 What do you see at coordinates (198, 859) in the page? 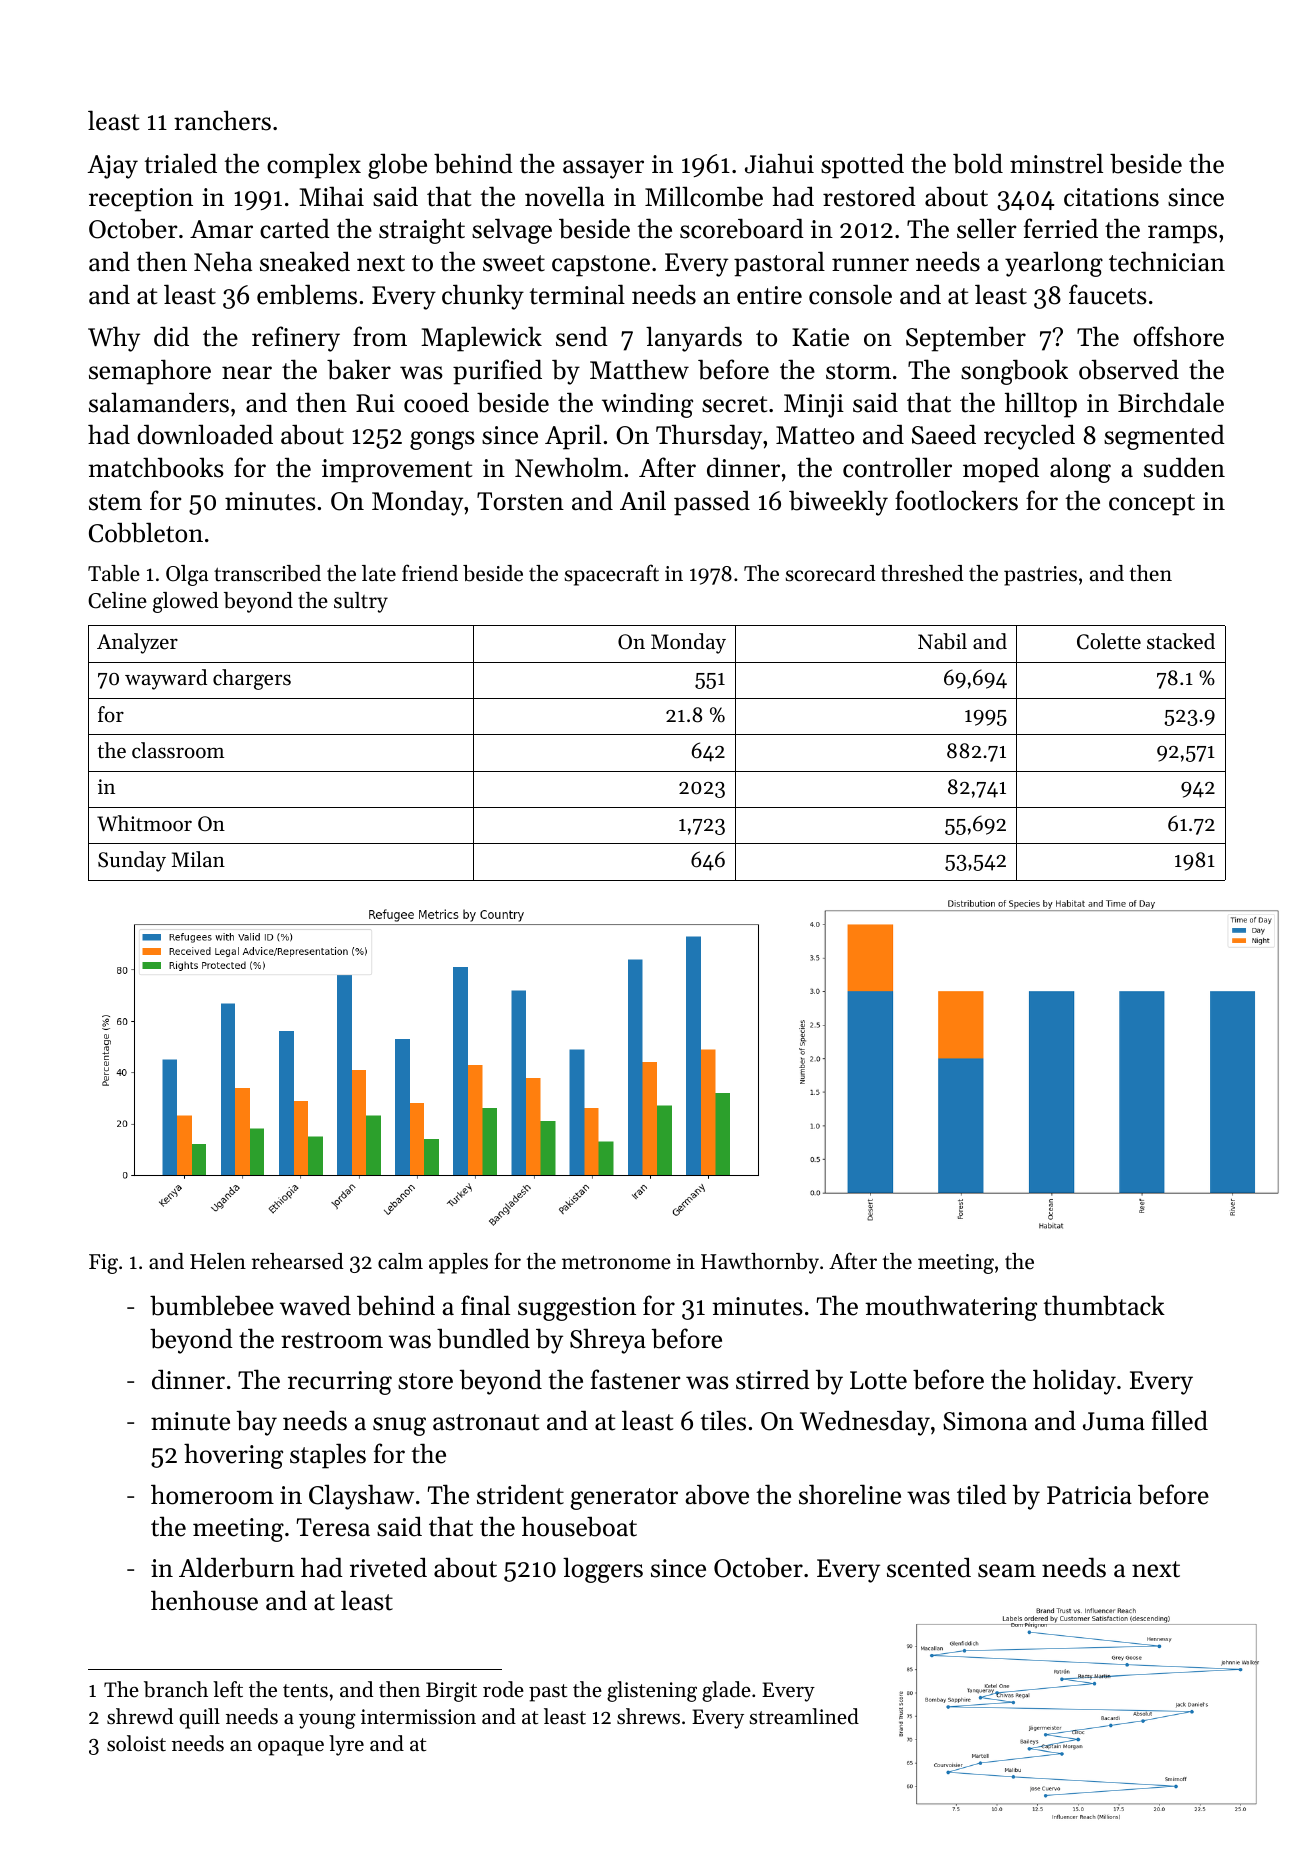
I see `Milan` at bounding box center [198, 859].
